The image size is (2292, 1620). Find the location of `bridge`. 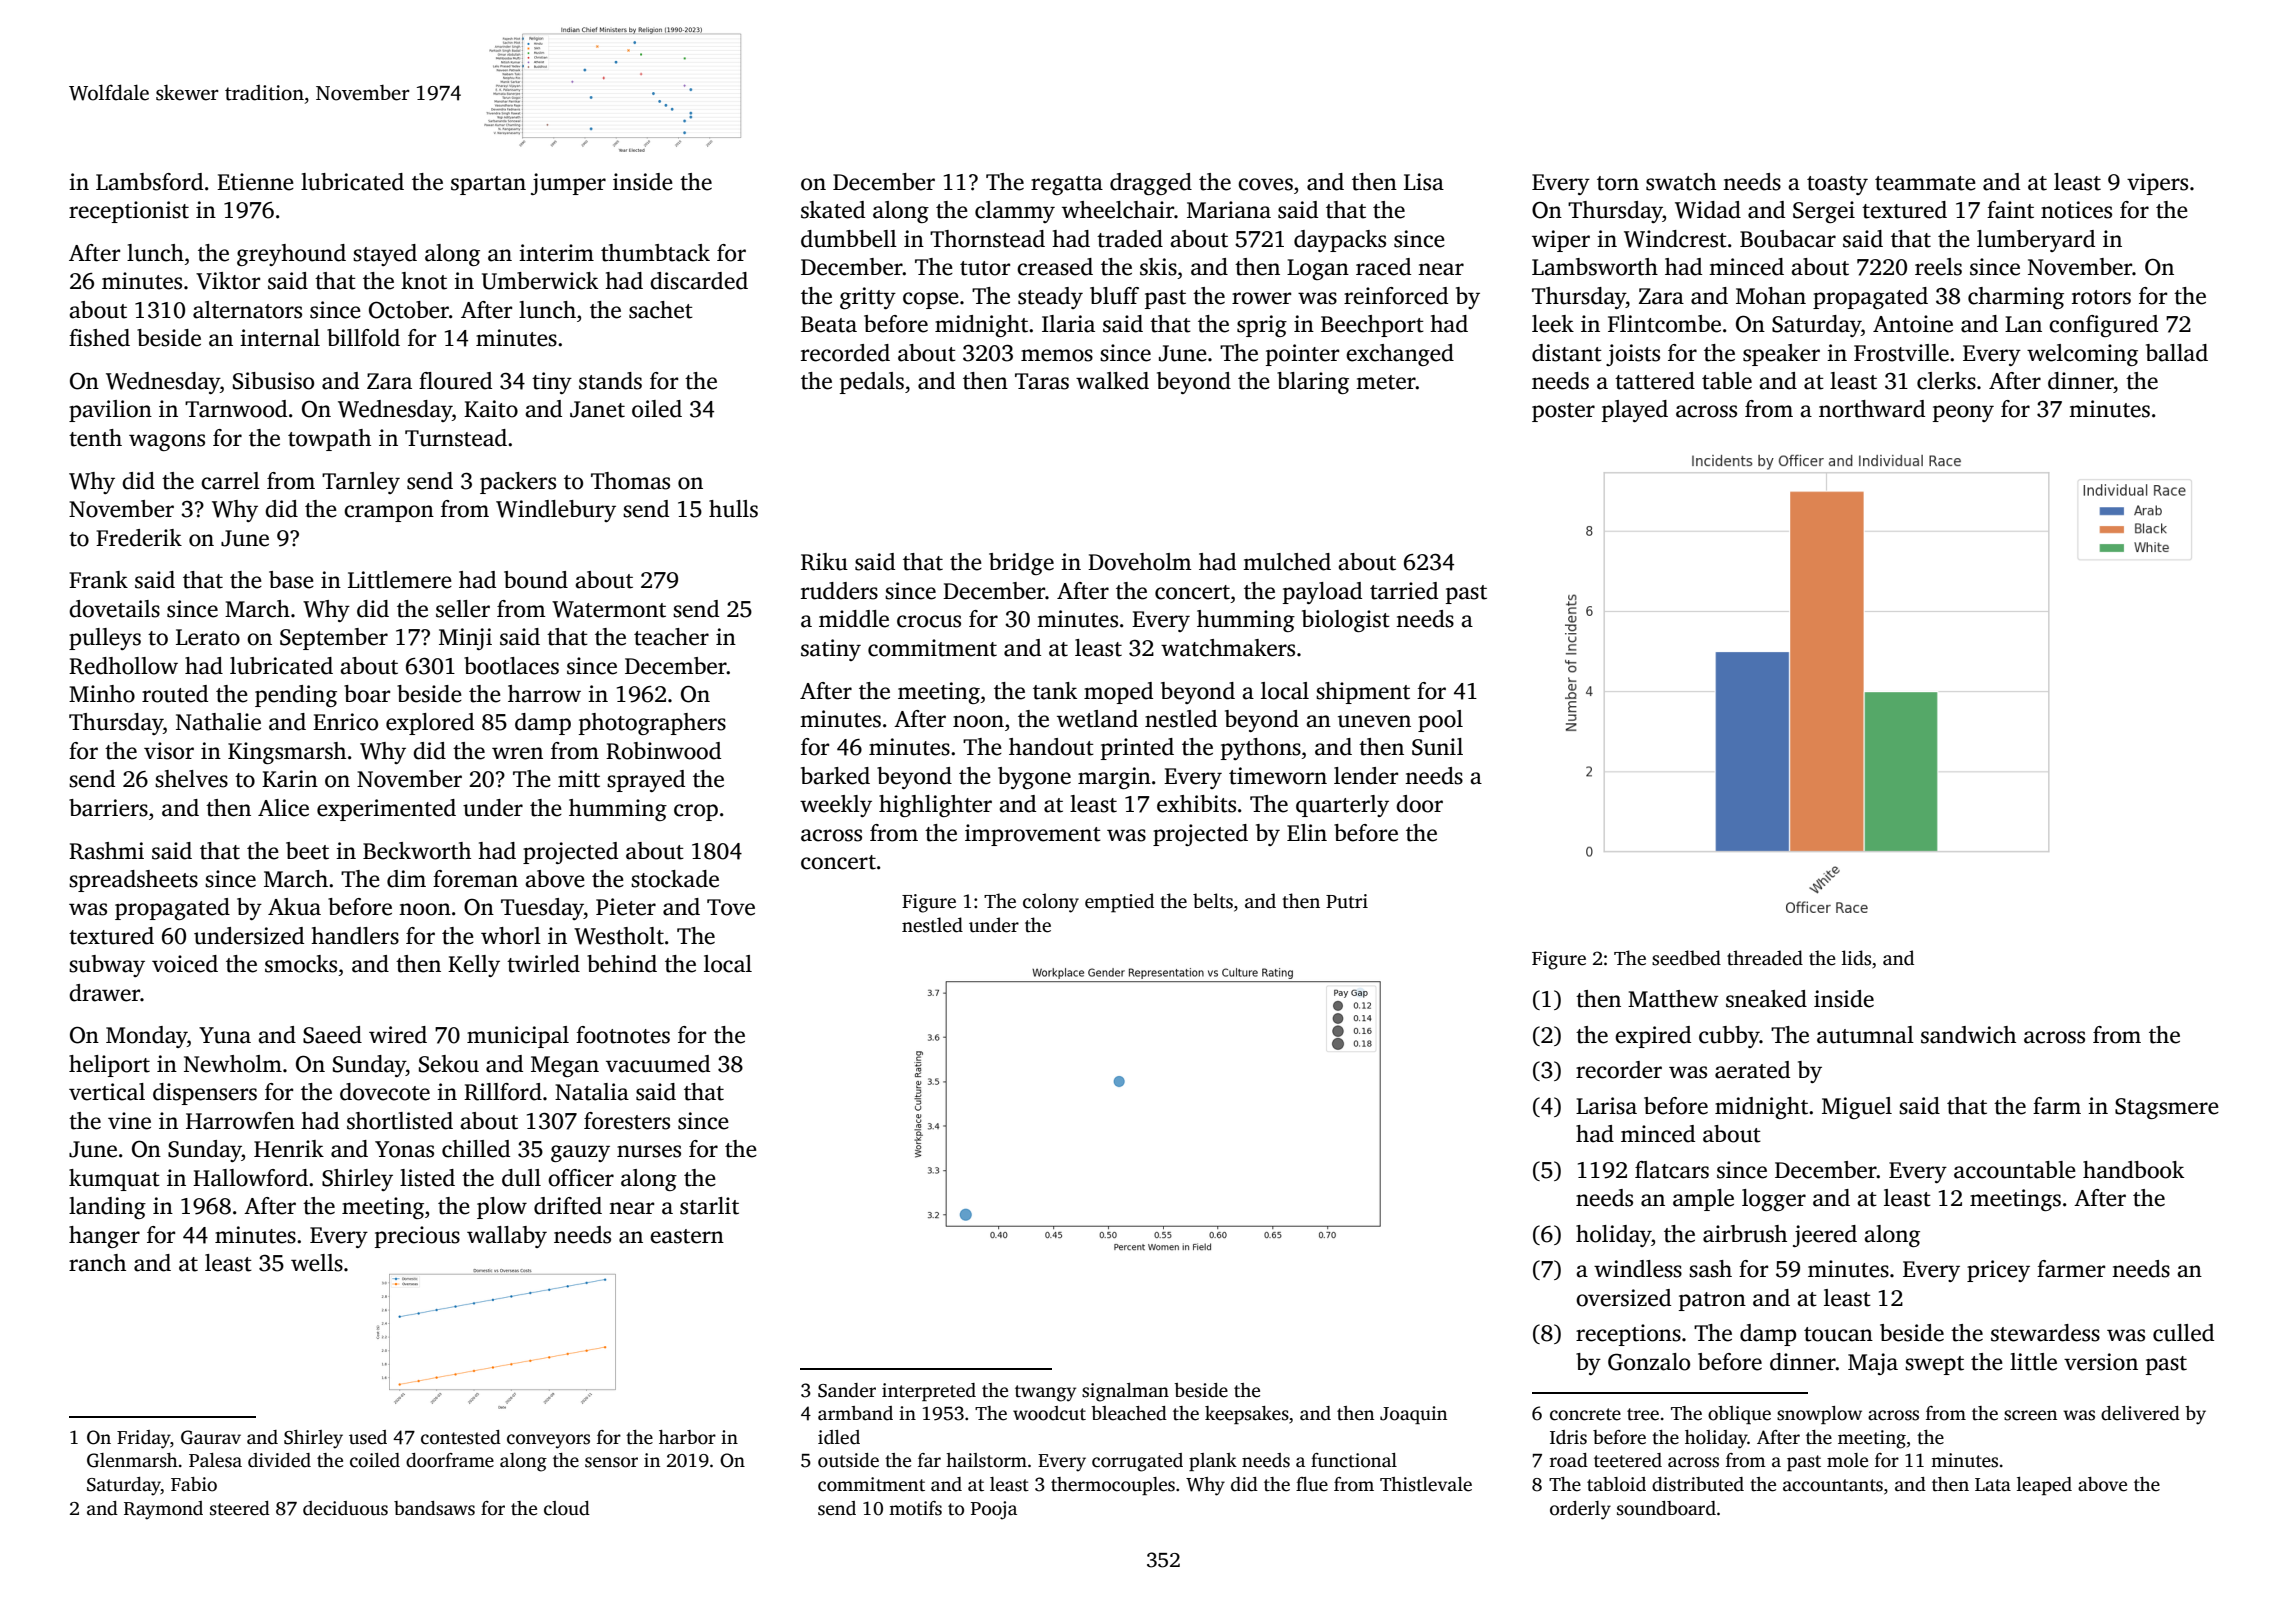

bridge is located at coordinates (1021, 564).
